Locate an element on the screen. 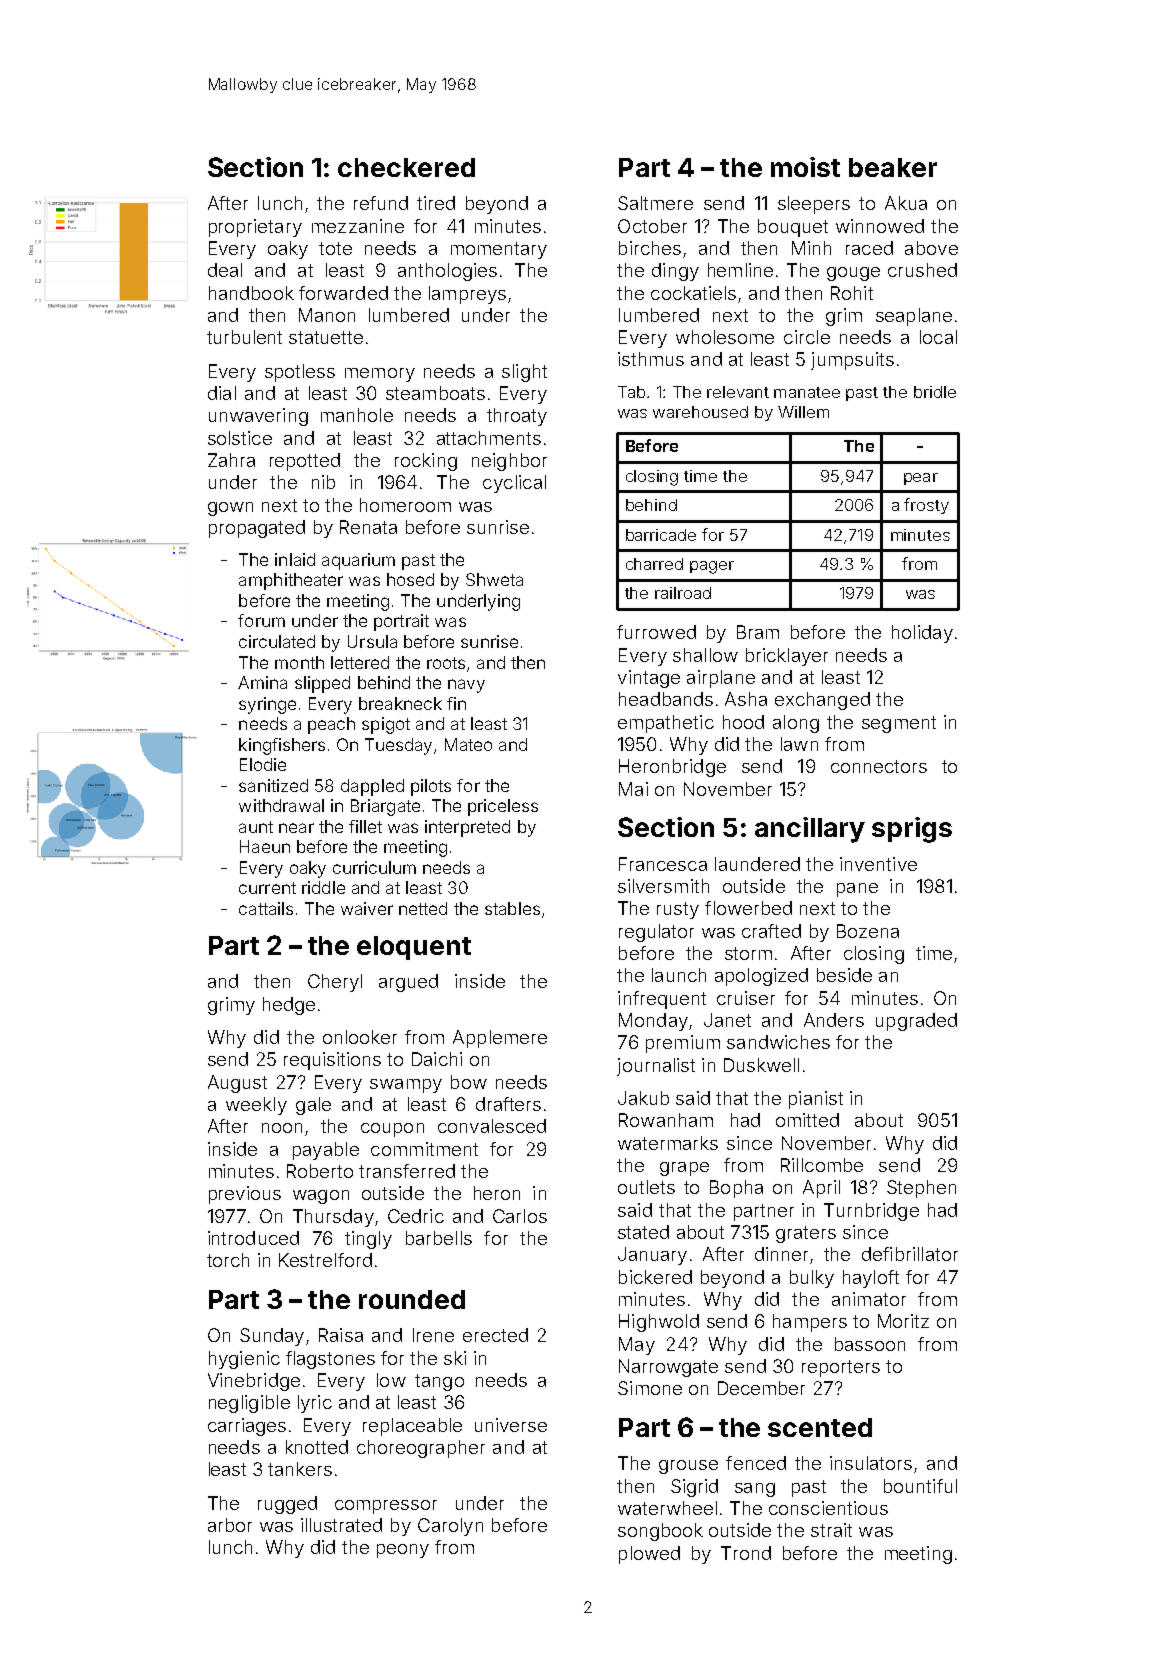  Stephen is located at coordinates (921, 1189).
